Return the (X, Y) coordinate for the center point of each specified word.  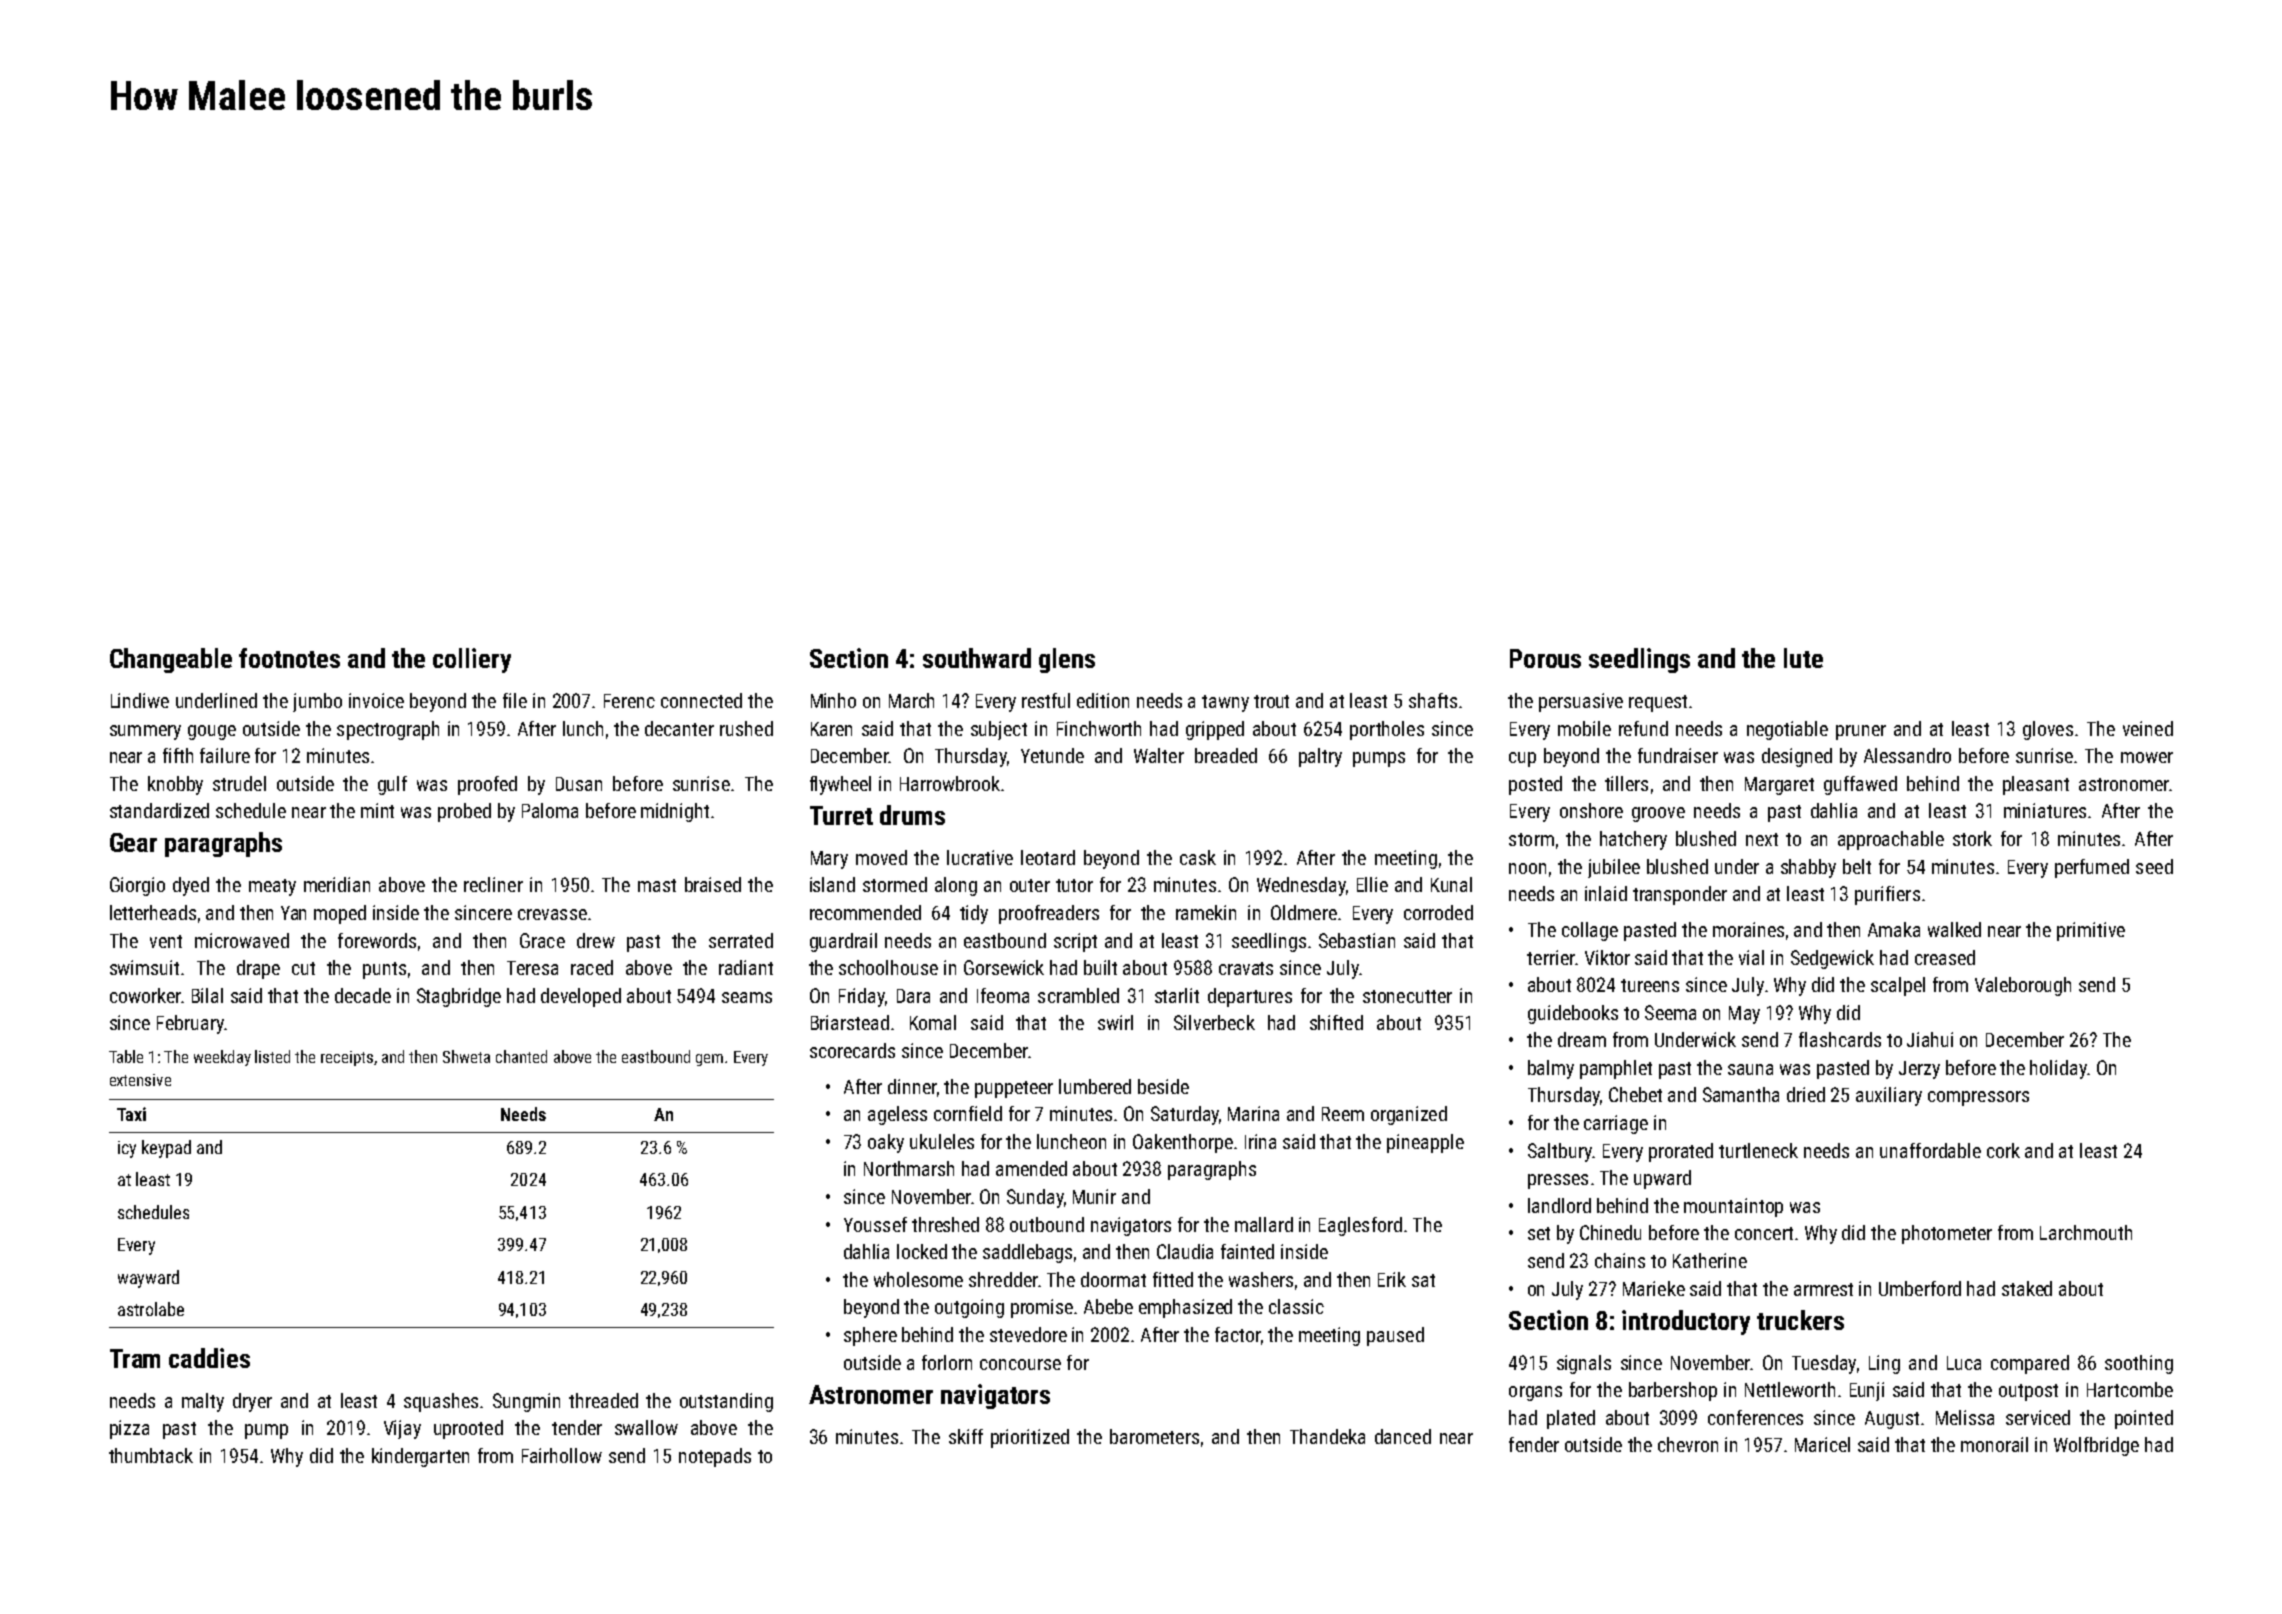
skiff (966, 1436)
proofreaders (1049, 914)
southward (977, 658)
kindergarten (420, 1457)
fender (1534, 1444)
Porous (1545, 658)
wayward (148, 1279)
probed (464, 812)
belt (1857, 866)
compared (2030, 1364)
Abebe (1108, 1306)
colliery (472, 660)
